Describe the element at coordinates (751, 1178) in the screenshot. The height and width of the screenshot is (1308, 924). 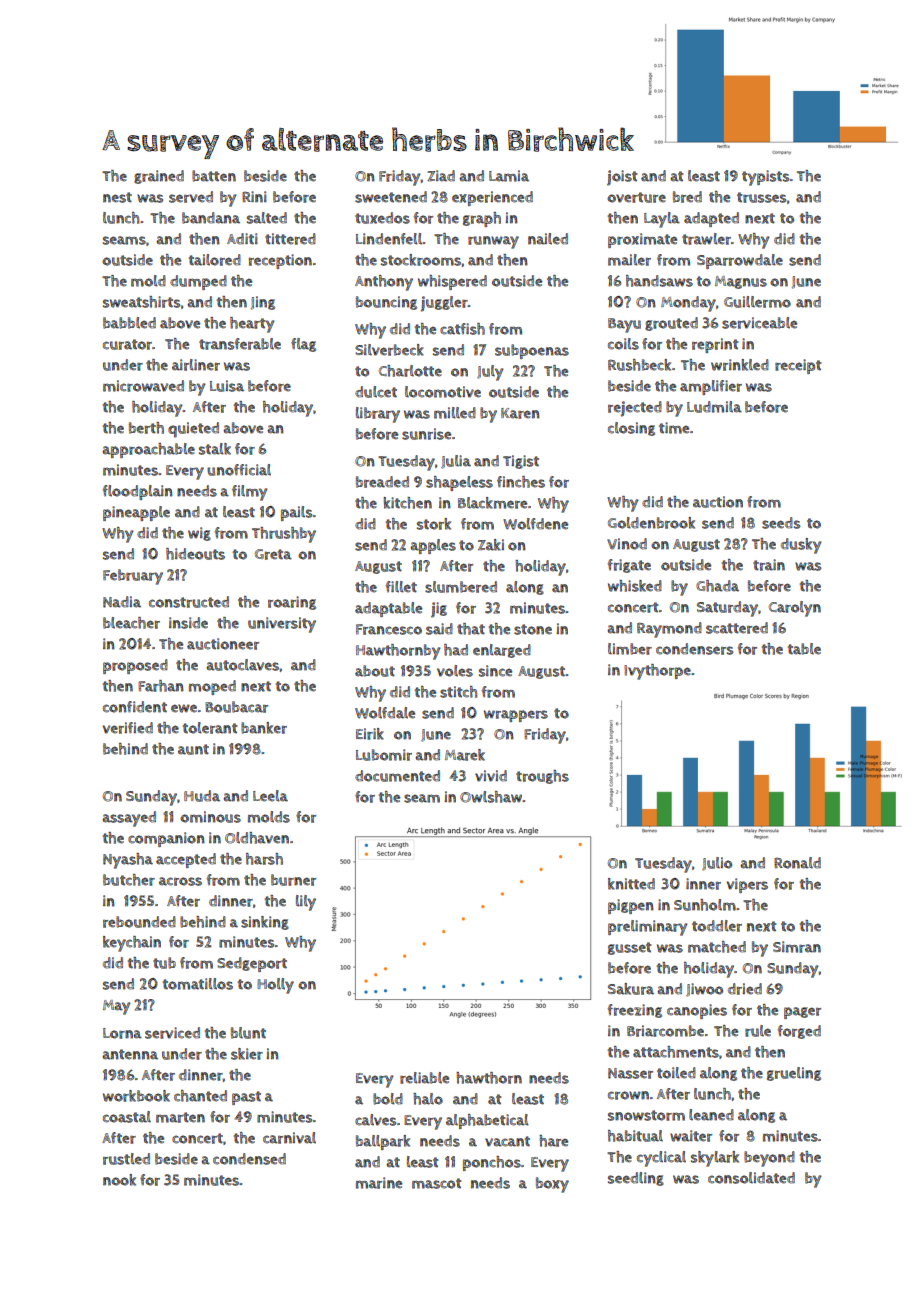
I see `consolidated` at that location.
